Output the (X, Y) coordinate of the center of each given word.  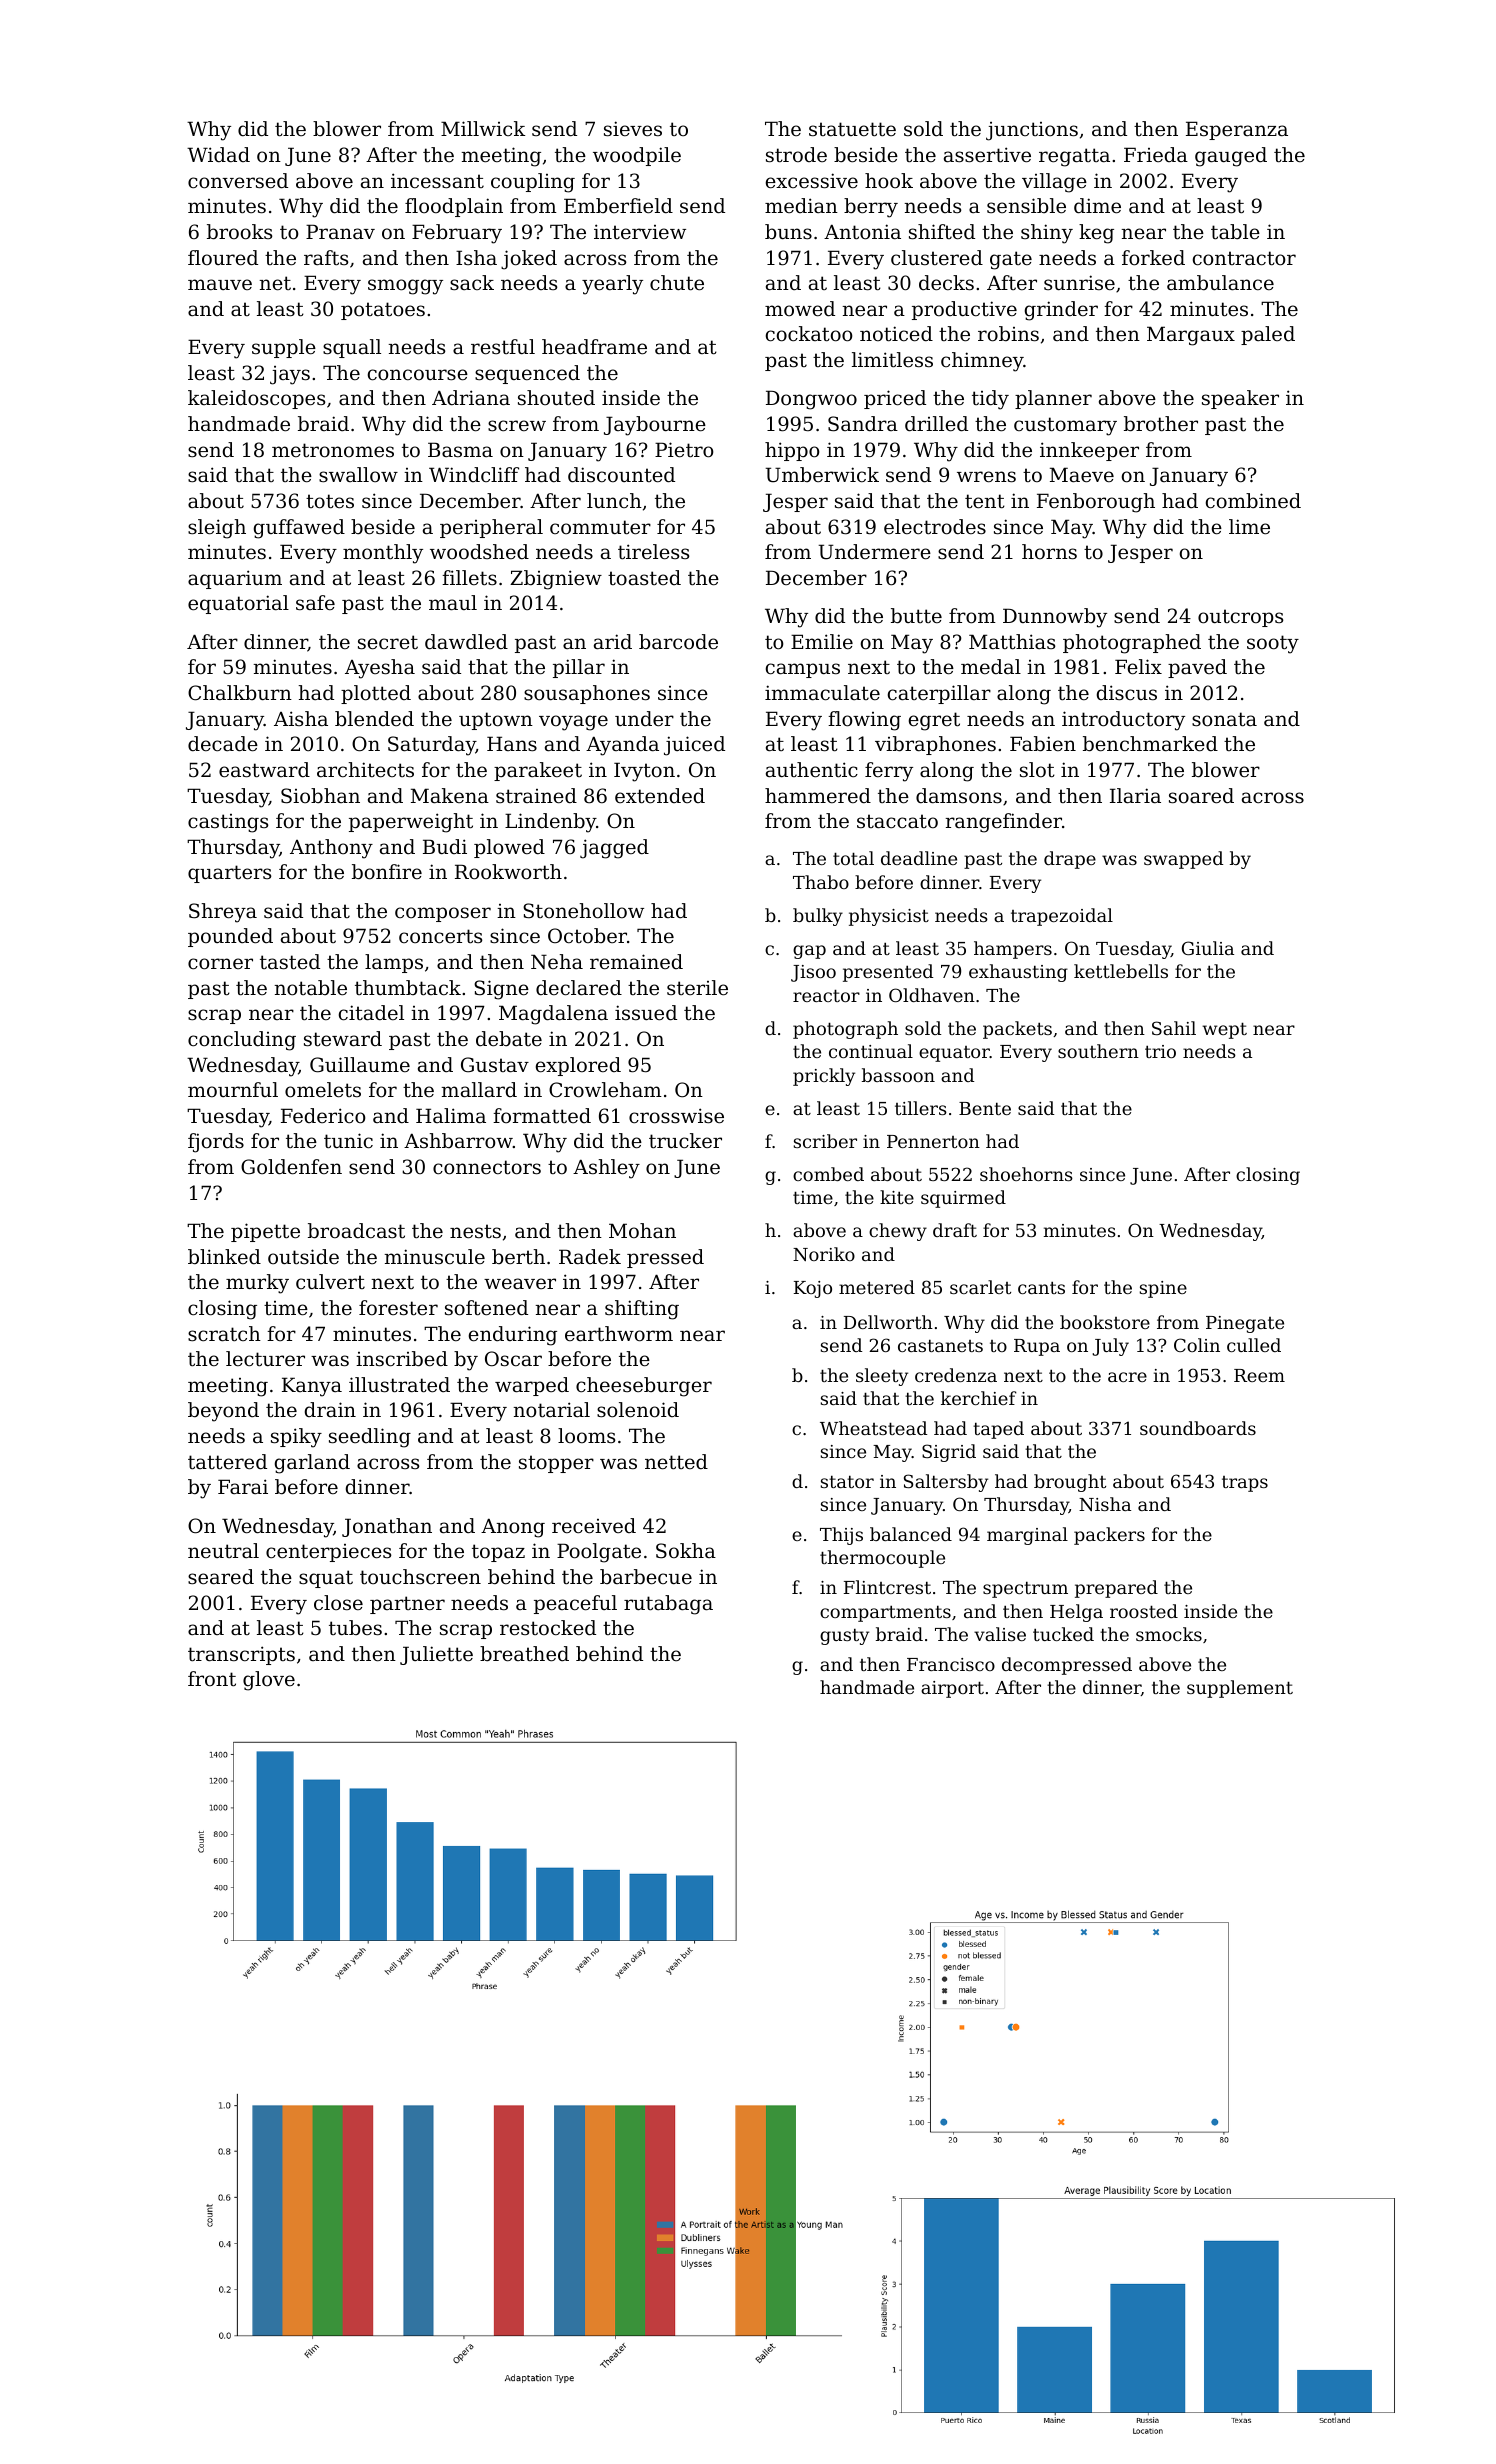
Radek (590, 1256)
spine (1163, 1289)
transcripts (241, 1655)
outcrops (1240, 618)
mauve (220, 284)
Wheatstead (873, 1428)
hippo (792, 451)
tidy (990, 400)
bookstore (1105, 1322)
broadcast (356, 1231)
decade (223, 744)
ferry (889, 772)
